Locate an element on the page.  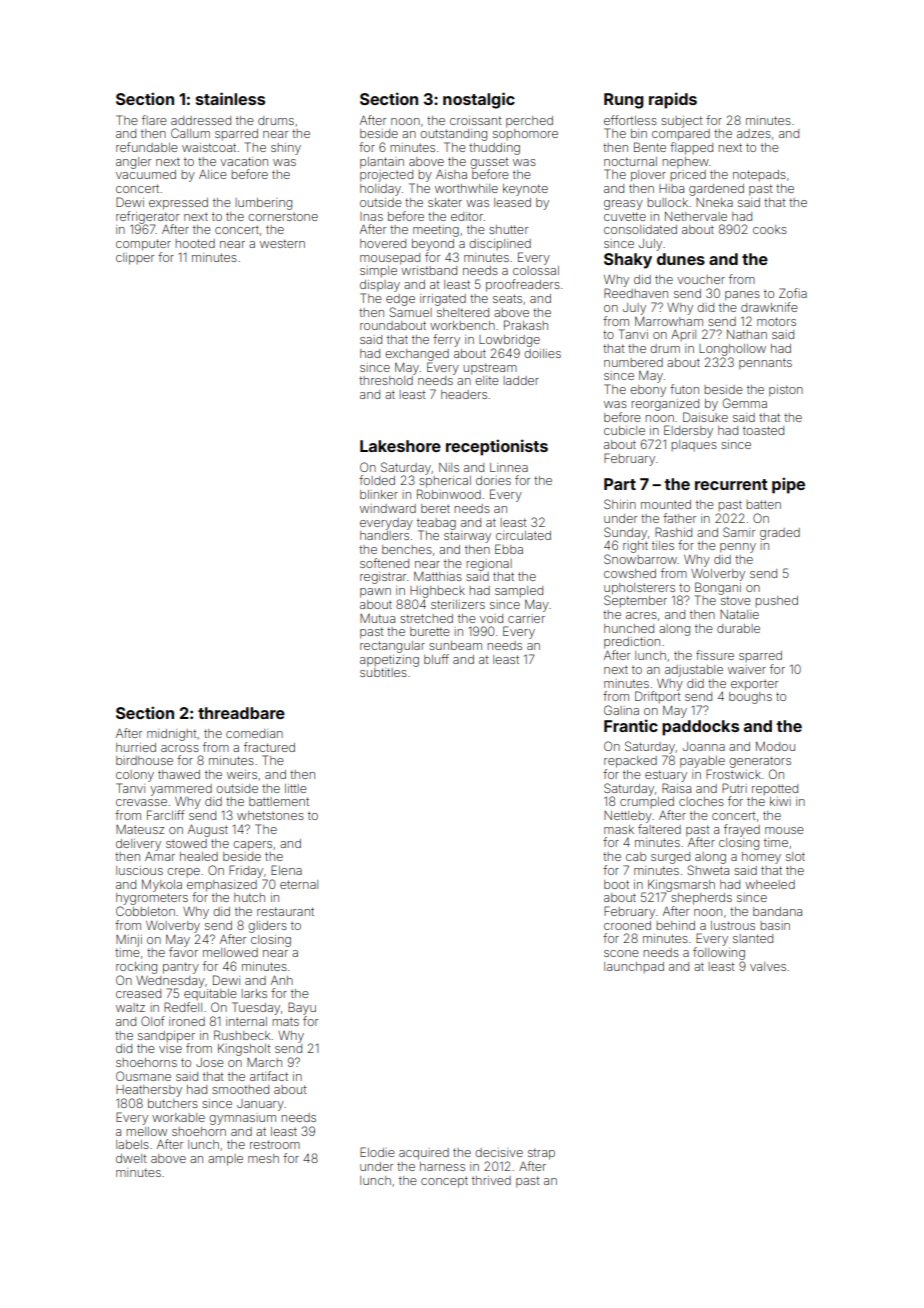
mask is located at coordinates (619, 829).
